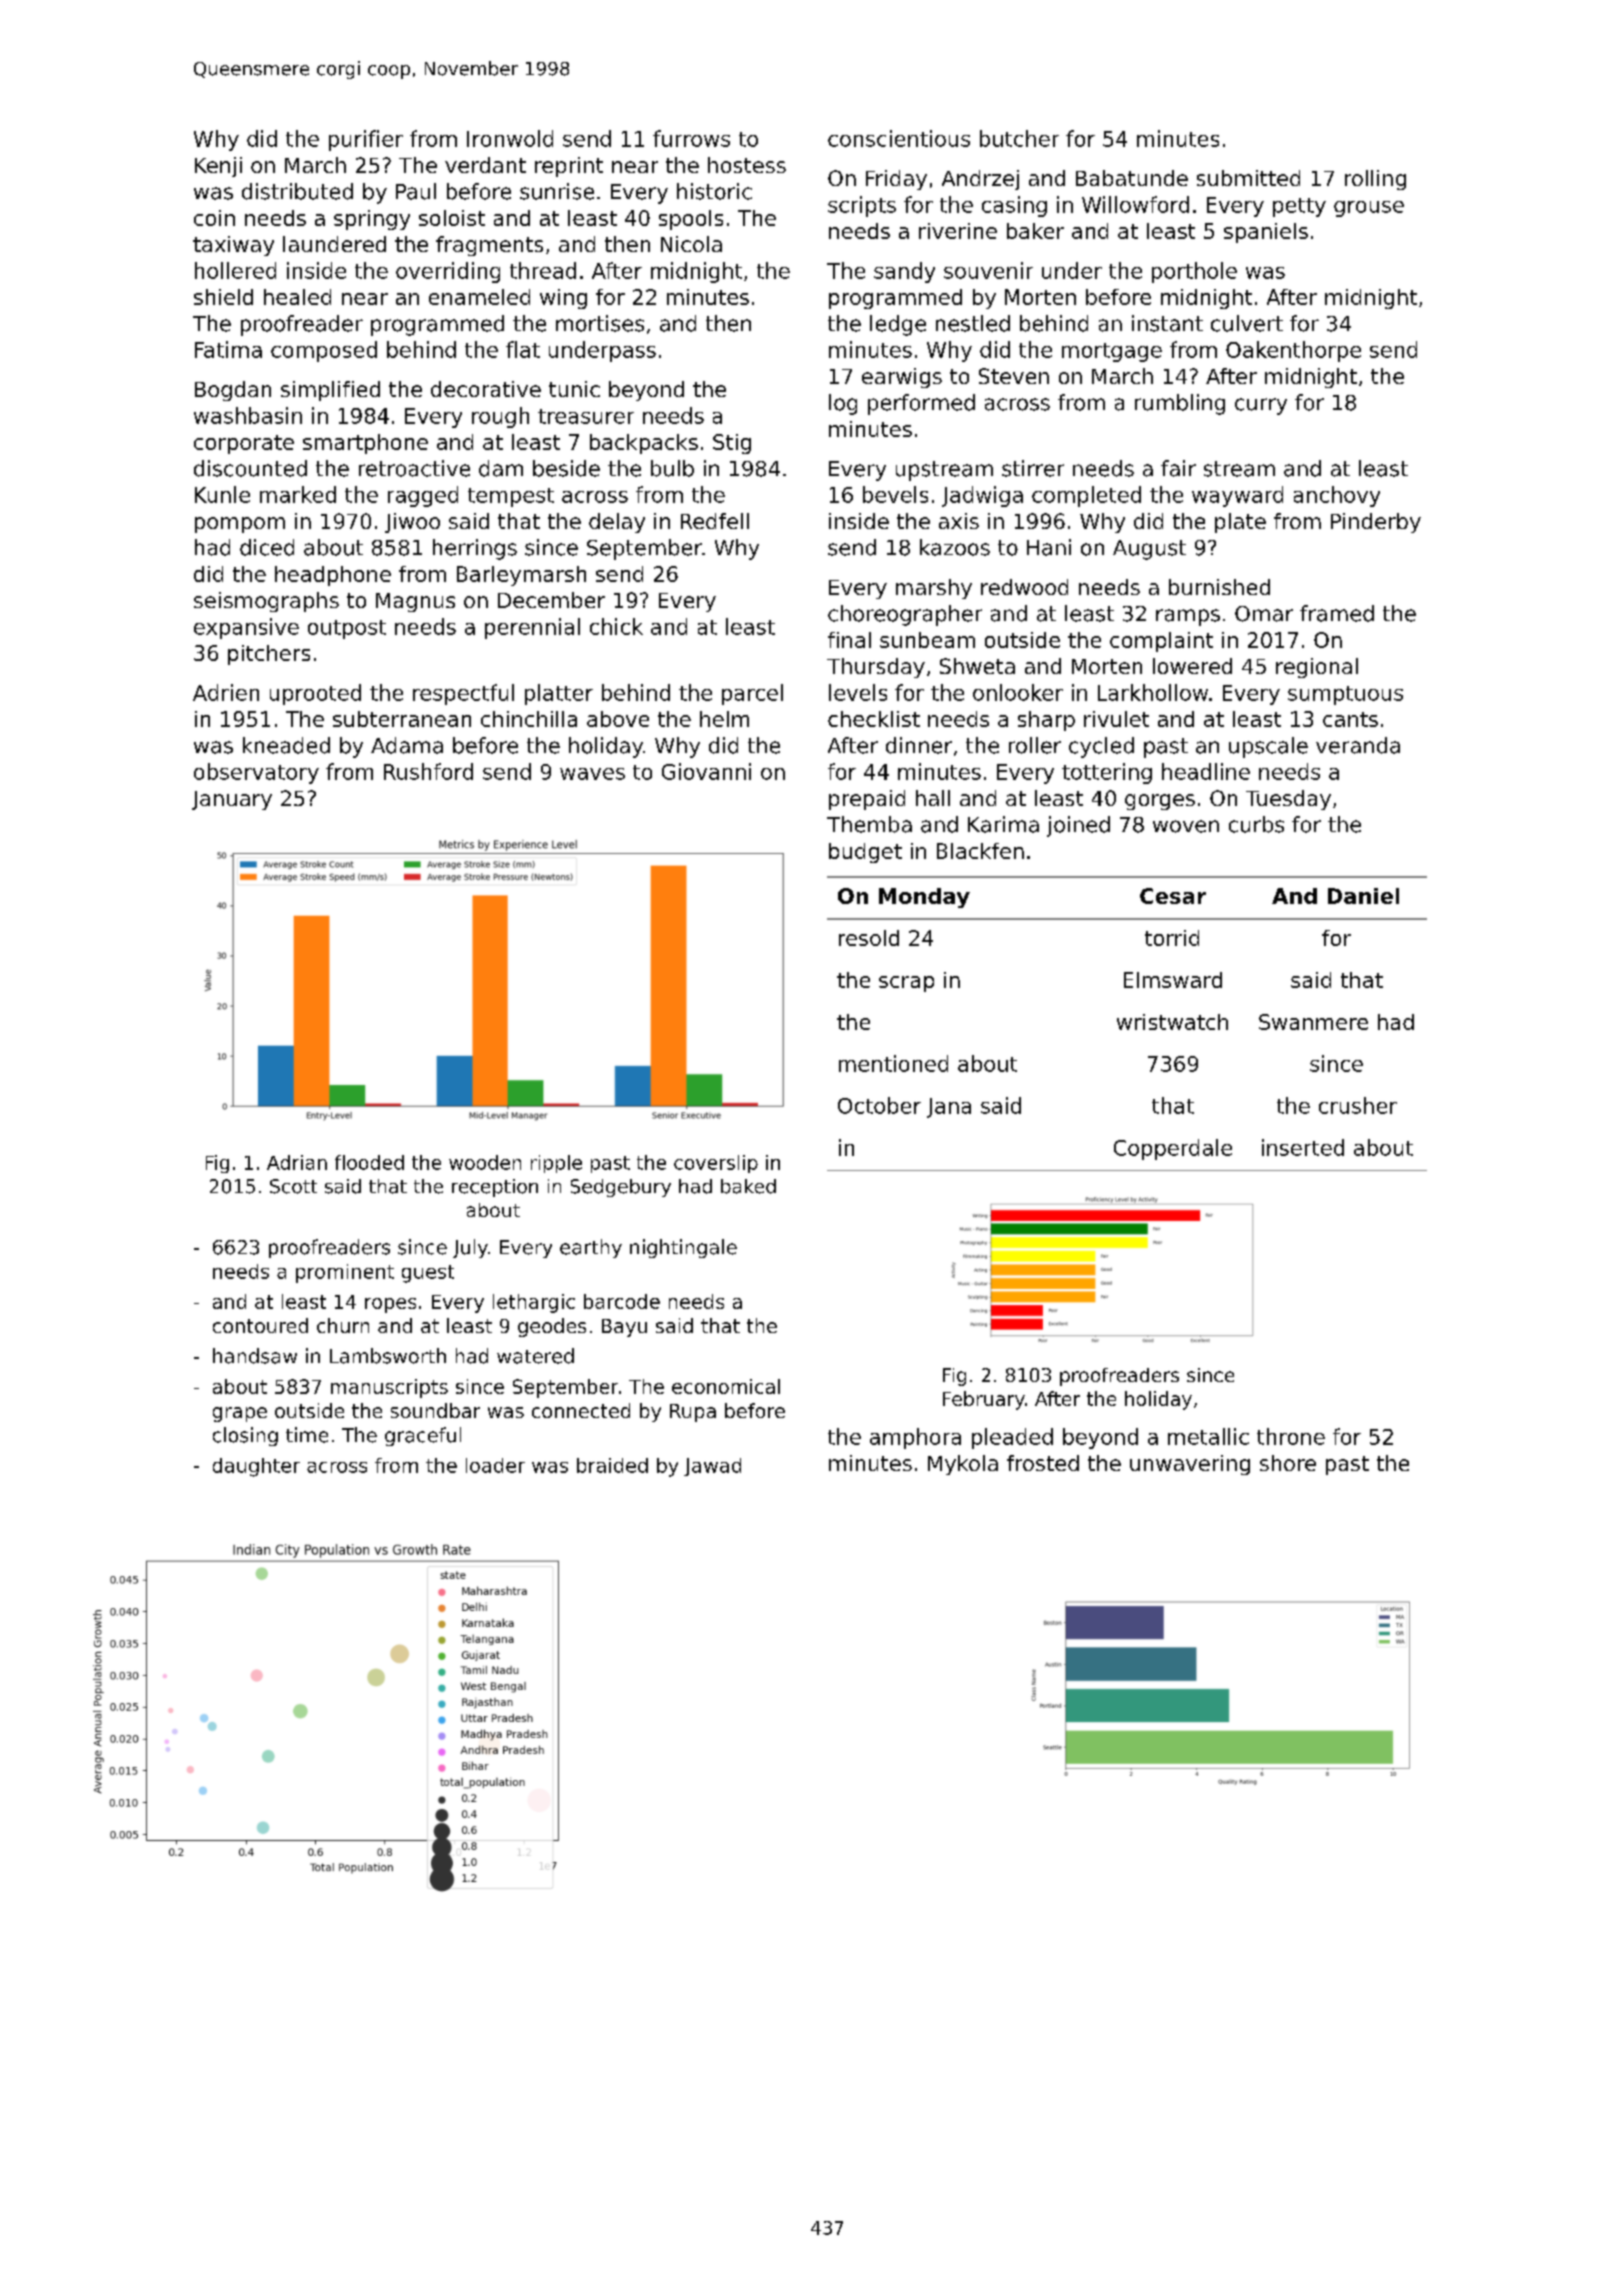 This screenshot has width=1620, height=2292. Describe the element at coordinates (1358, 1105) in the screenshot. I see `crusher` at that location.
